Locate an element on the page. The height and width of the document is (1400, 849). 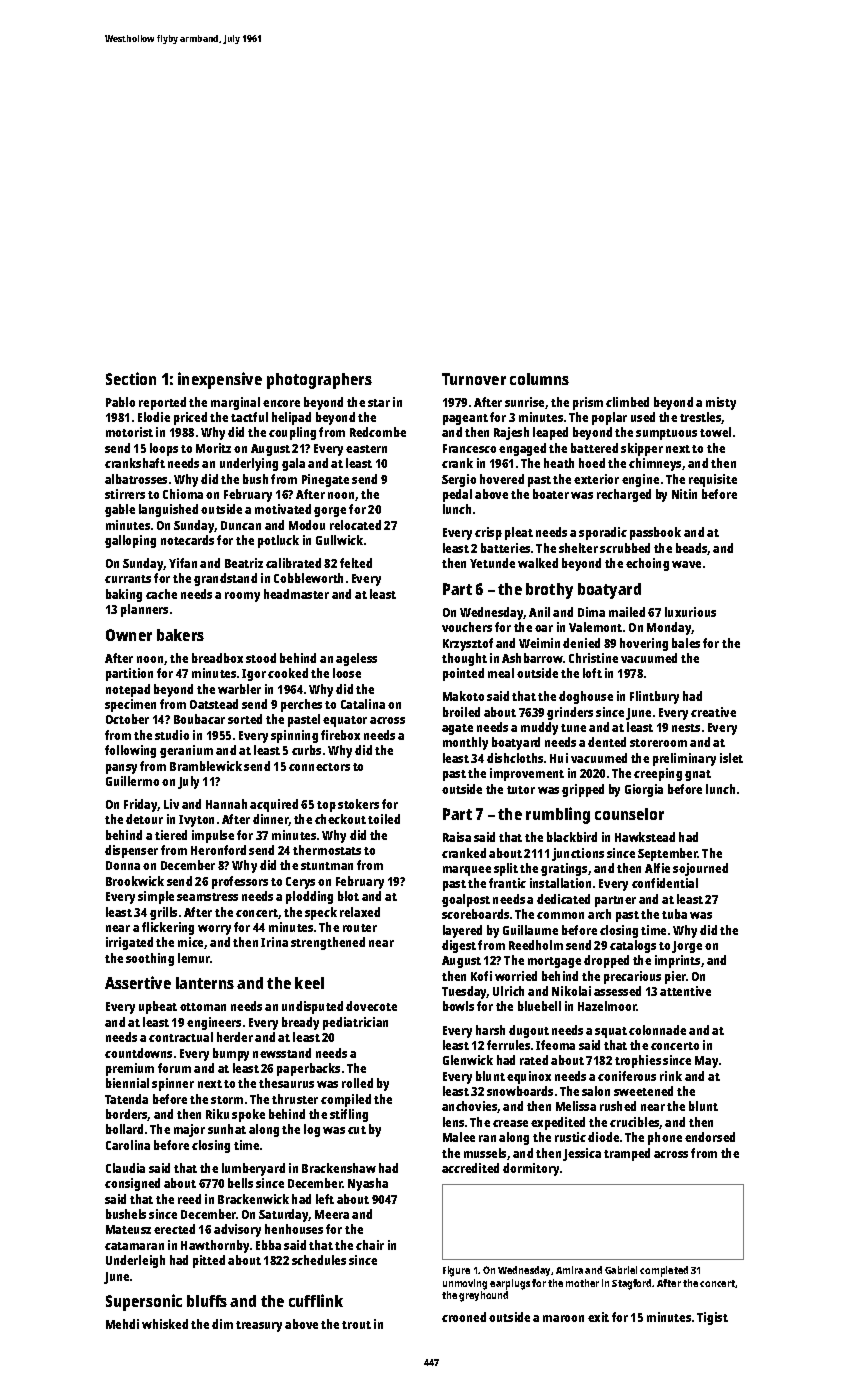
crooned is located at coordinates (464, 1317).
